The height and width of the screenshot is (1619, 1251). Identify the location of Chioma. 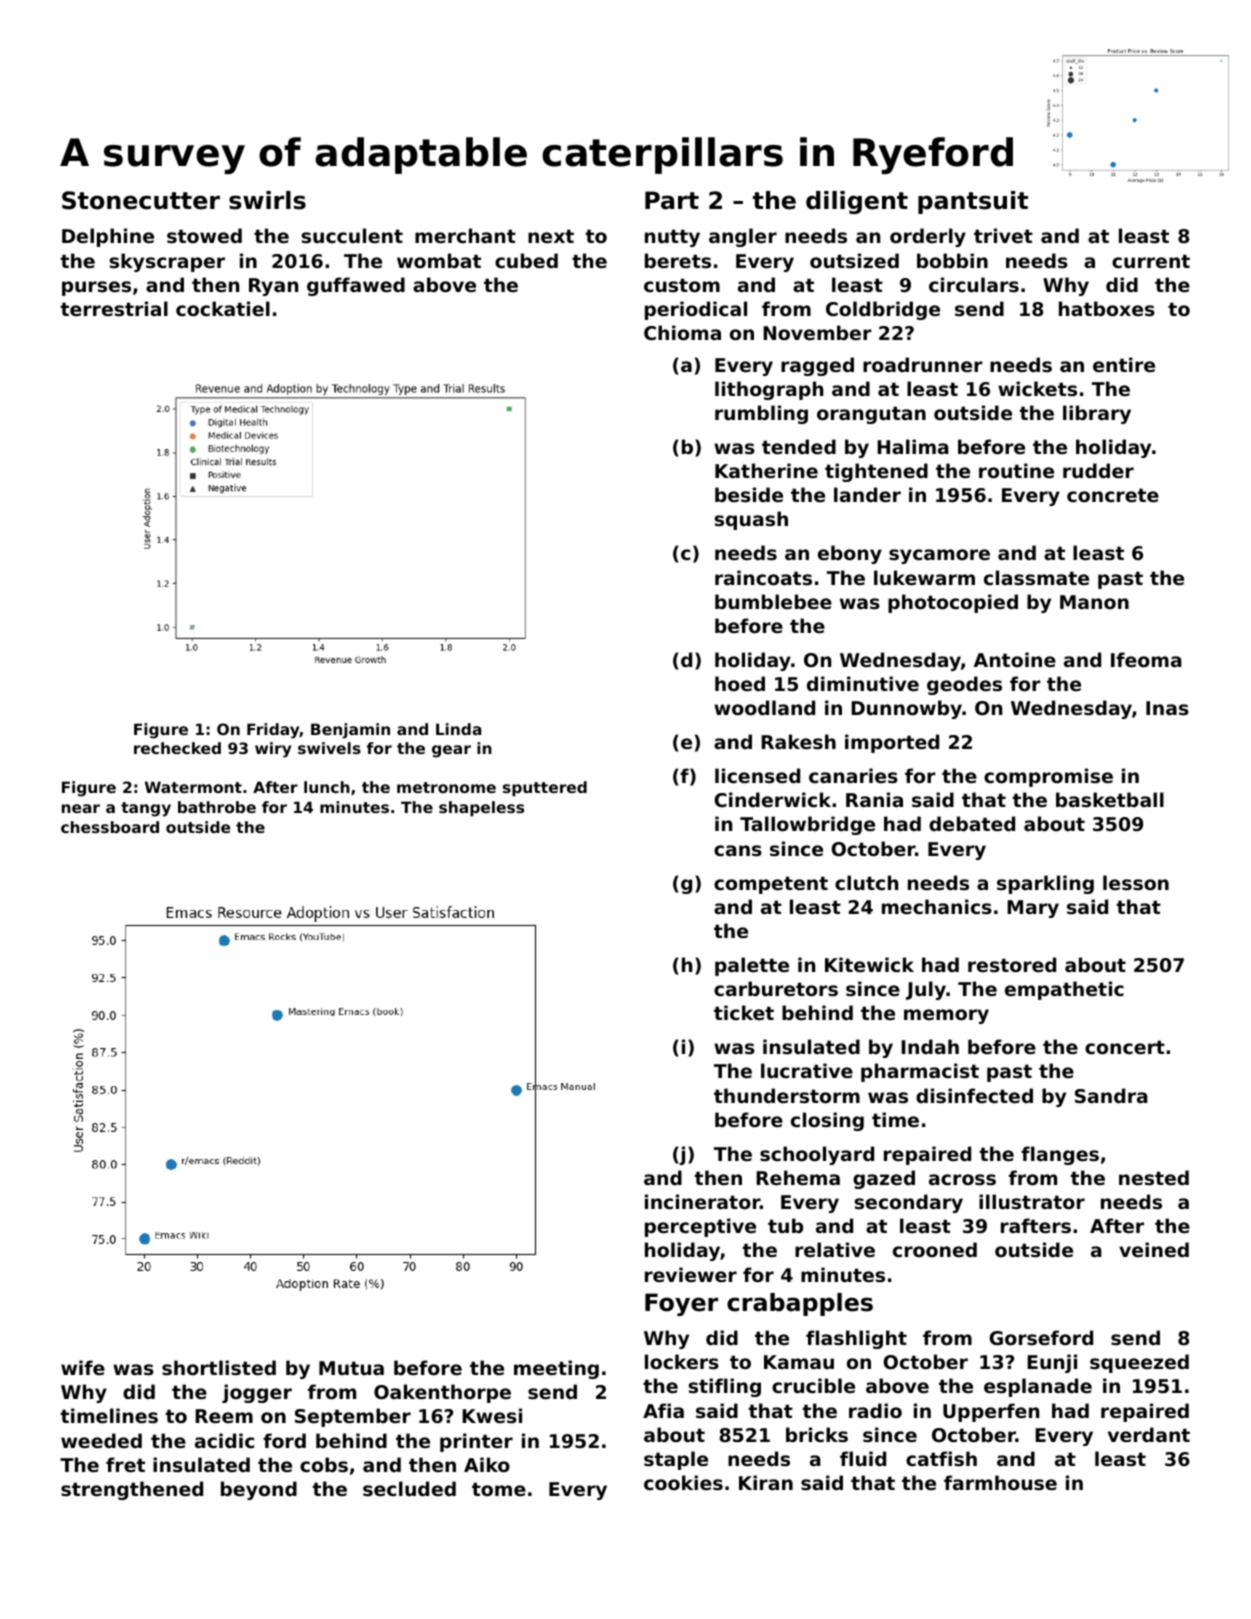
(682, 332).
